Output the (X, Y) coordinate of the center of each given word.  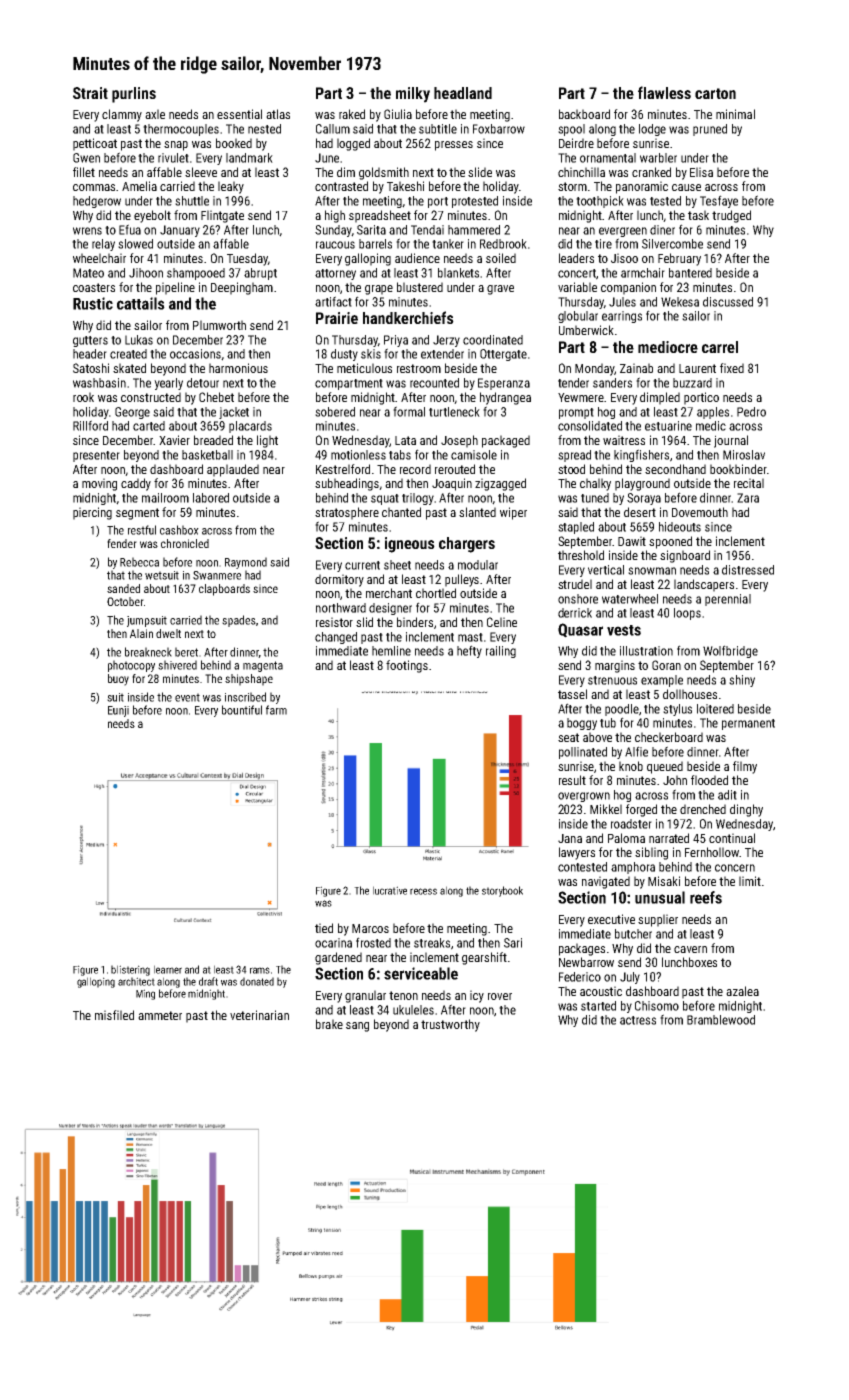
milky (413, 95)
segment (137, 514)
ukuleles (413, 1010)
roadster (631, 824)
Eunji (118, 711)
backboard (584, 114)
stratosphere (347, 513)
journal (731, 441)
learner (168, 969)
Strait (90, 93)
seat (568, 737)
